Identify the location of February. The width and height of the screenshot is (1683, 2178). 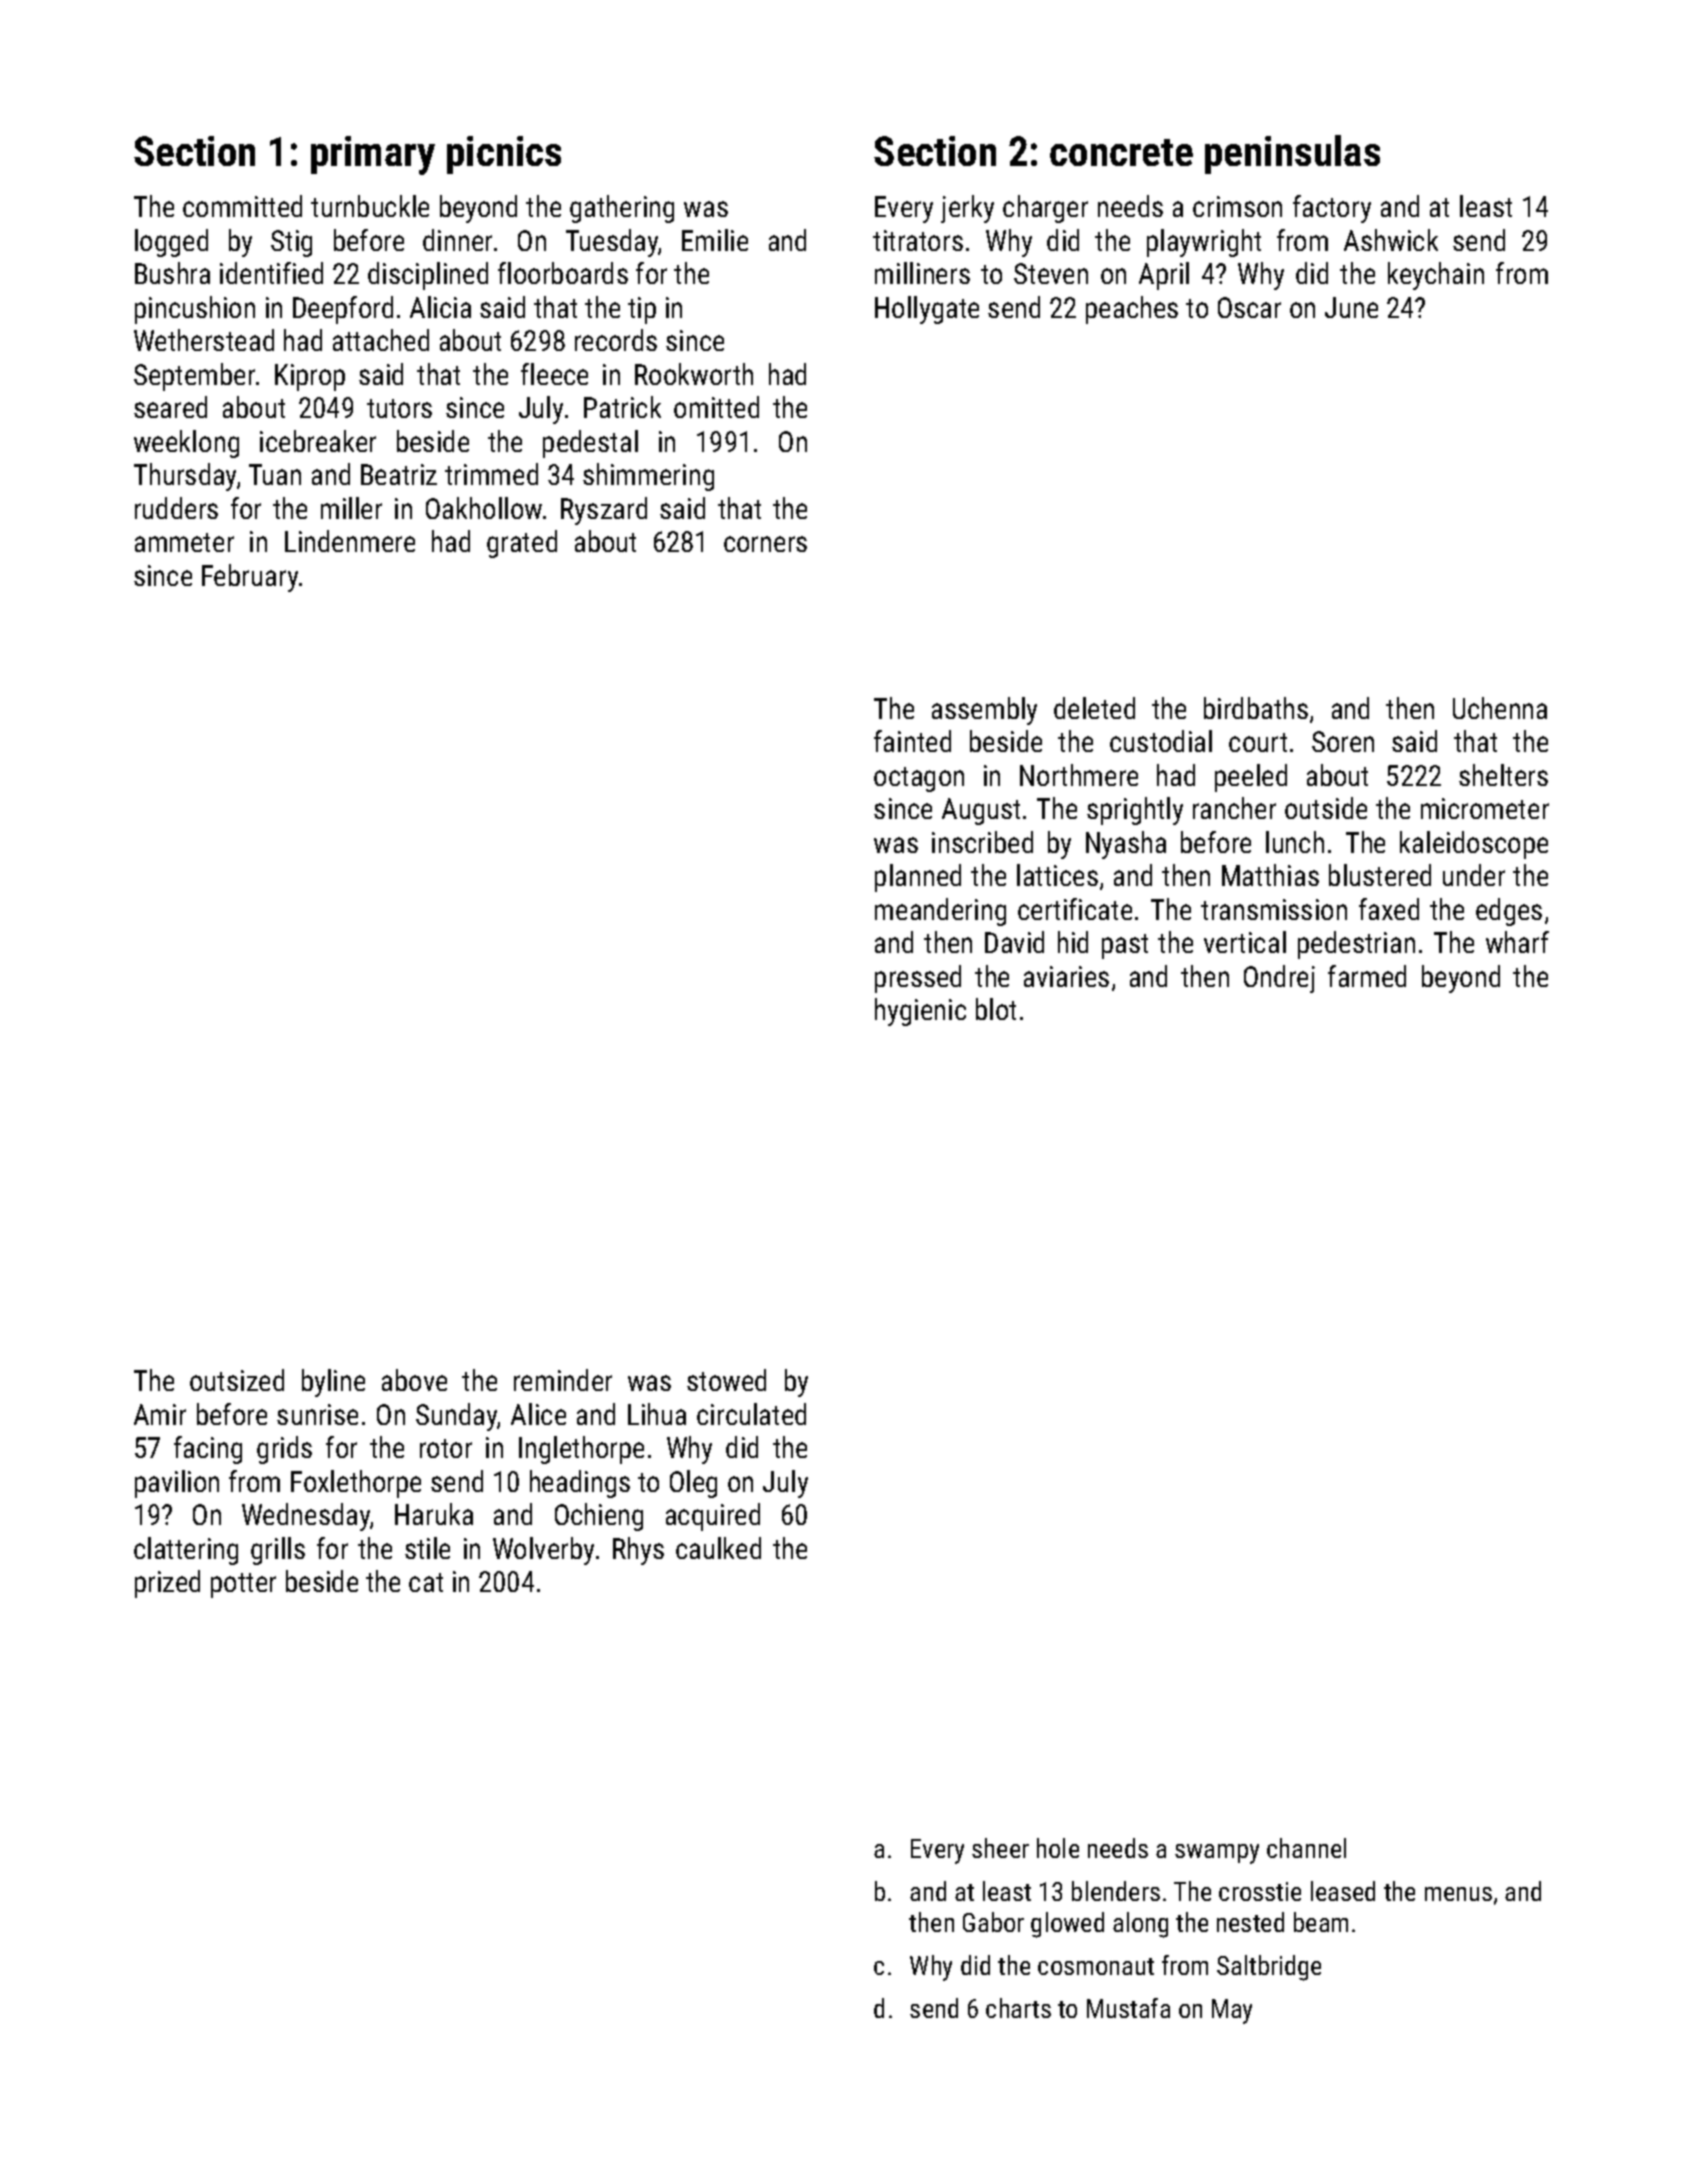
(250, 578).
